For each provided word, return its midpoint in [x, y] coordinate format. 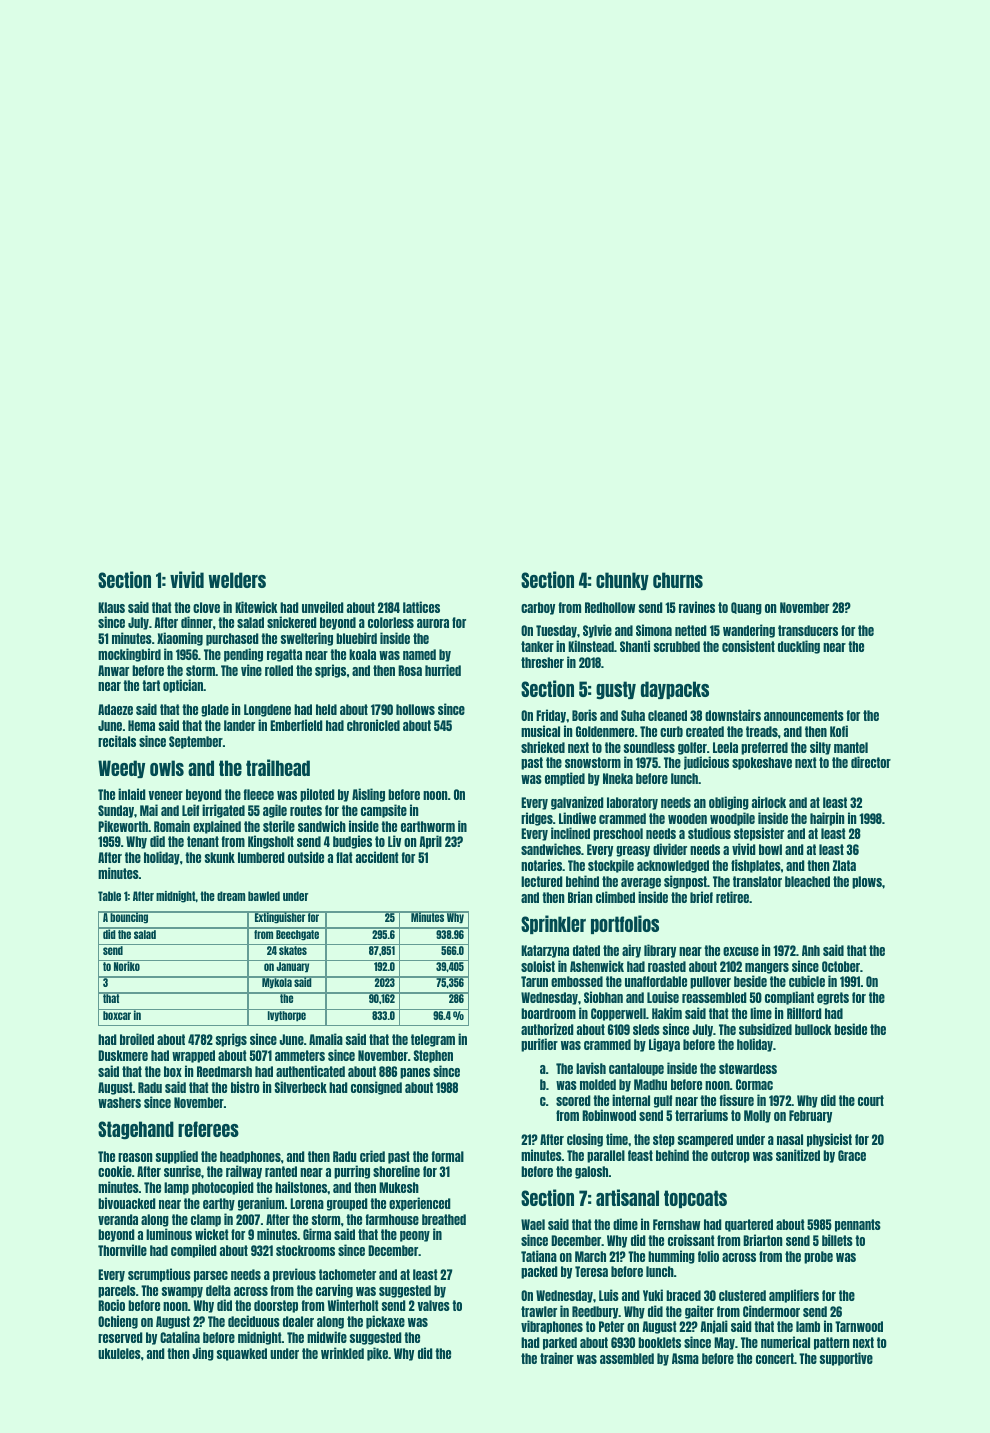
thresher [542, 662]
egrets [833, 998]
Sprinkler [553, 924]
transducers [808, 630]
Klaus [111, 607]
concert [775, 1358]
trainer [557, 1358]
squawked [242, 1354]
